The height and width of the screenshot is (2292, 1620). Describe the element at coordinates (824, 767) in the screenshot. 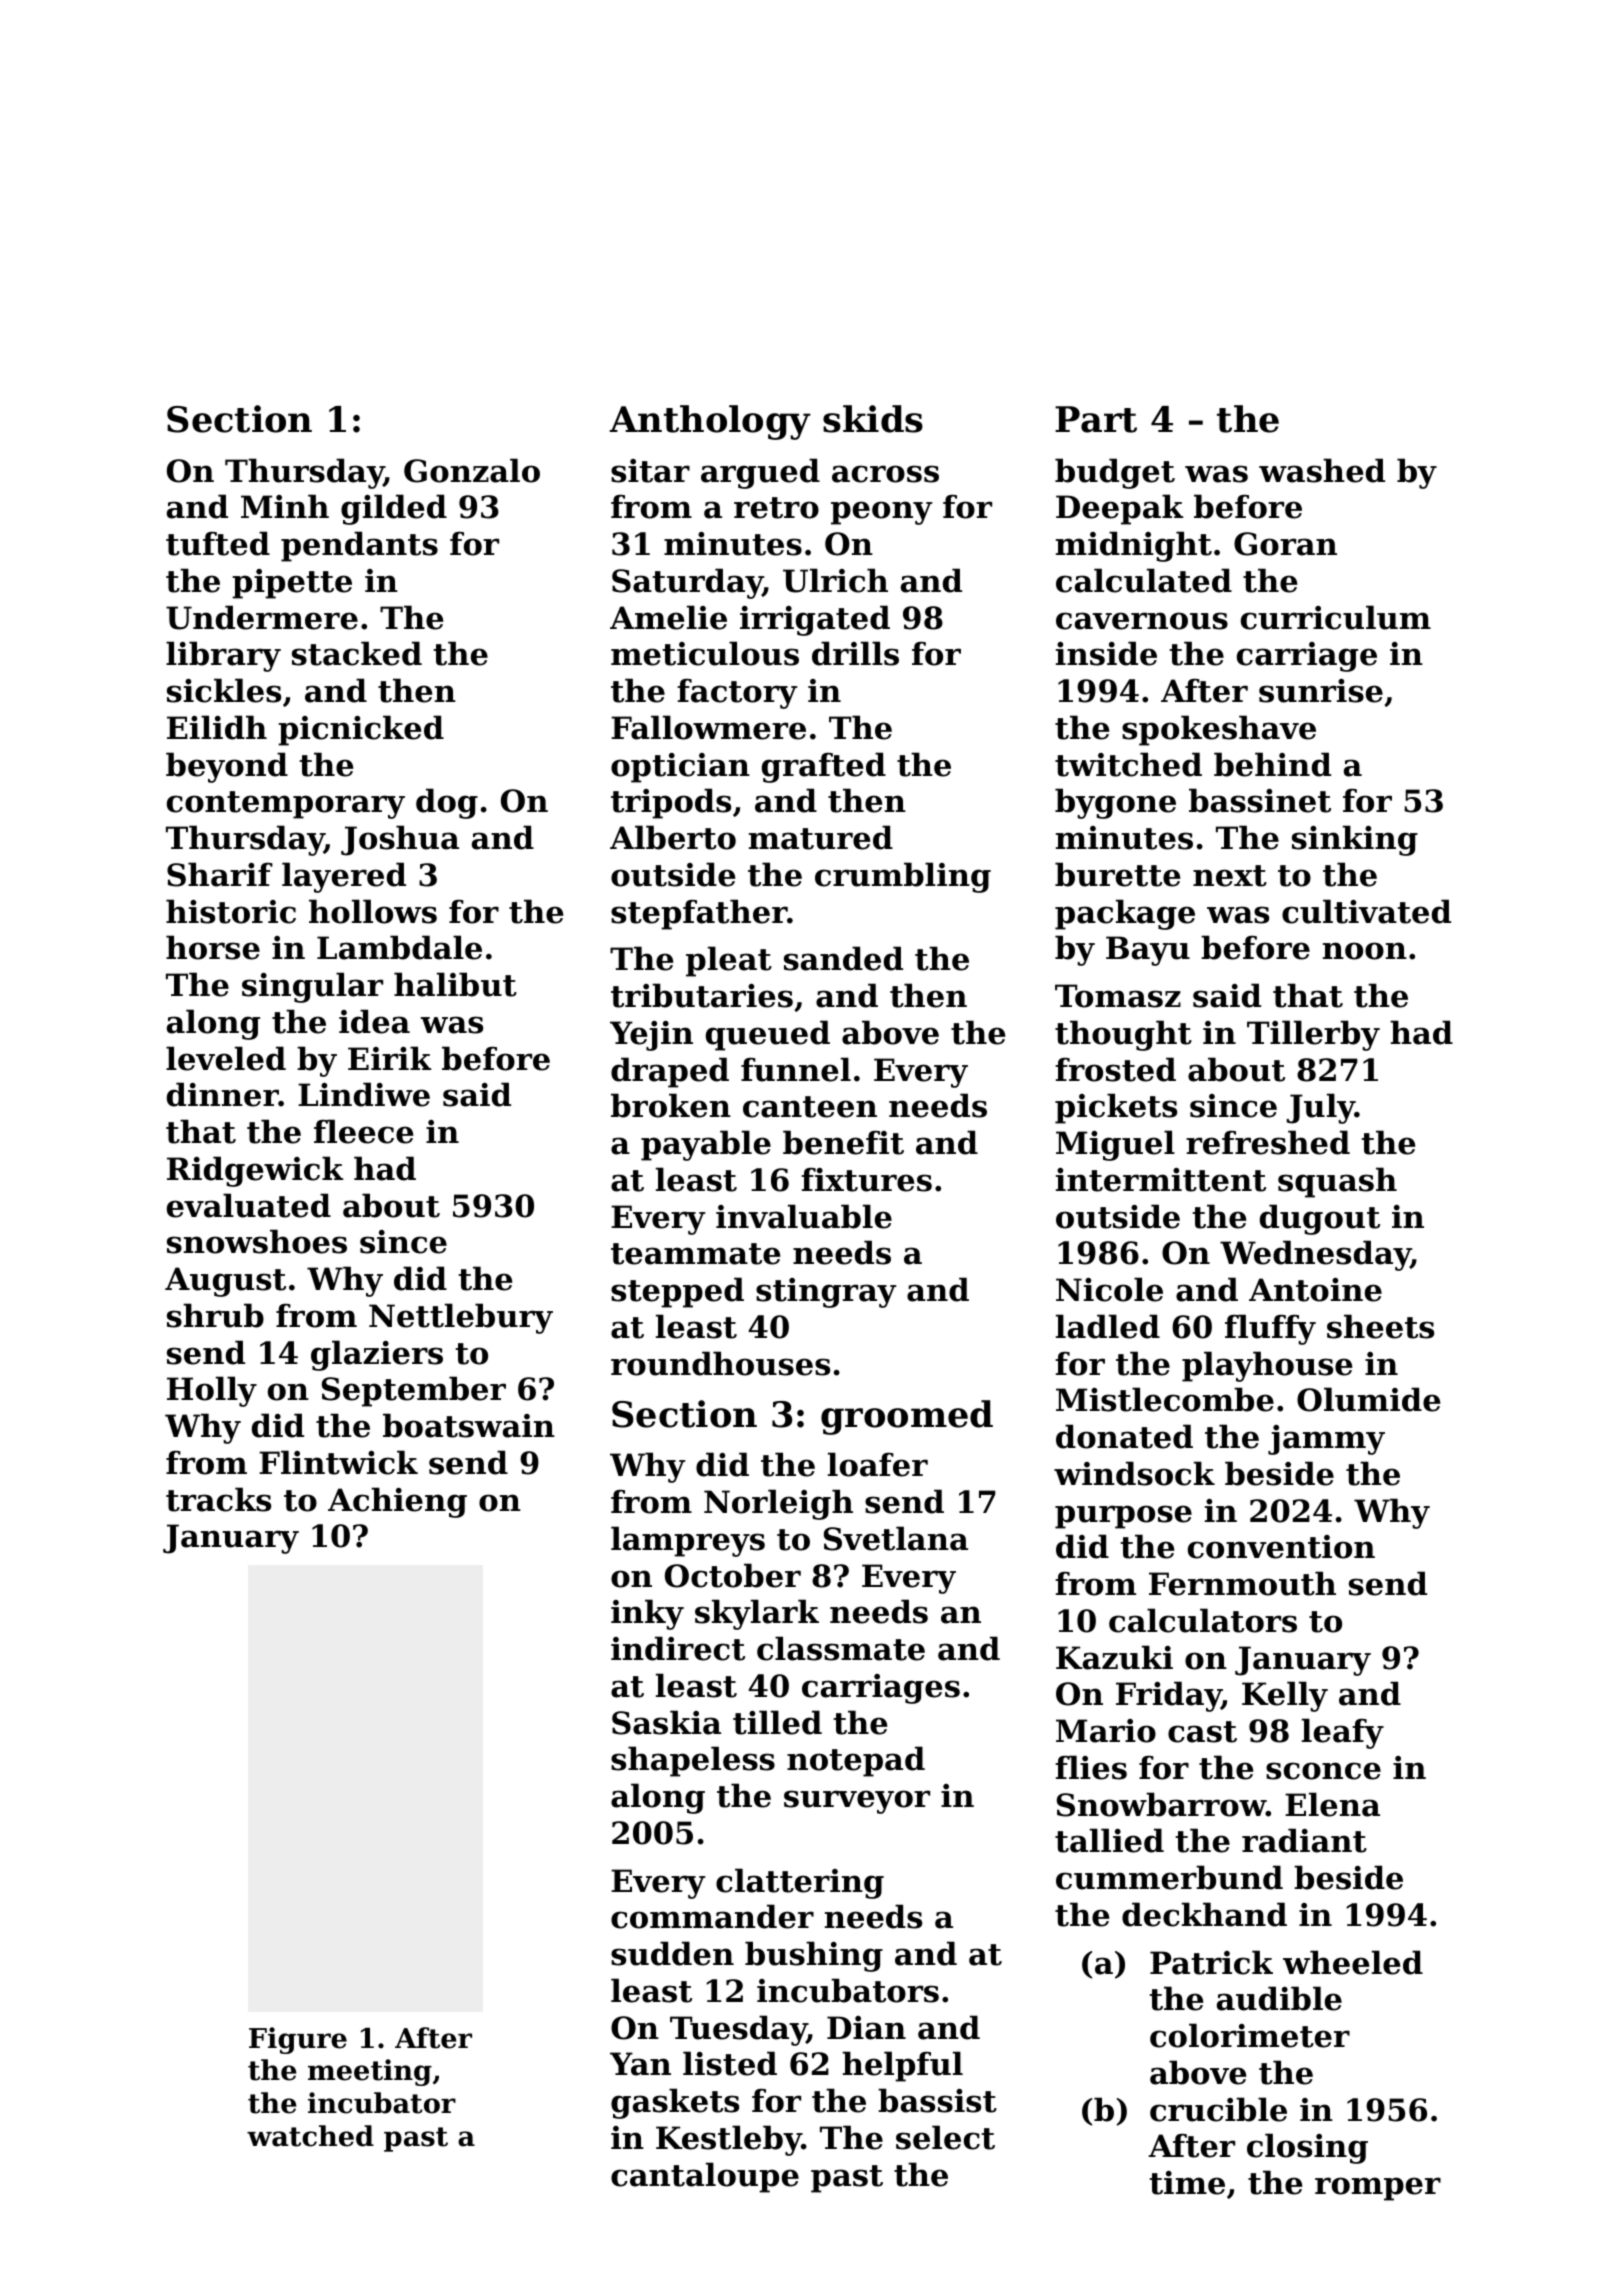

I see `grafted` at that location.
